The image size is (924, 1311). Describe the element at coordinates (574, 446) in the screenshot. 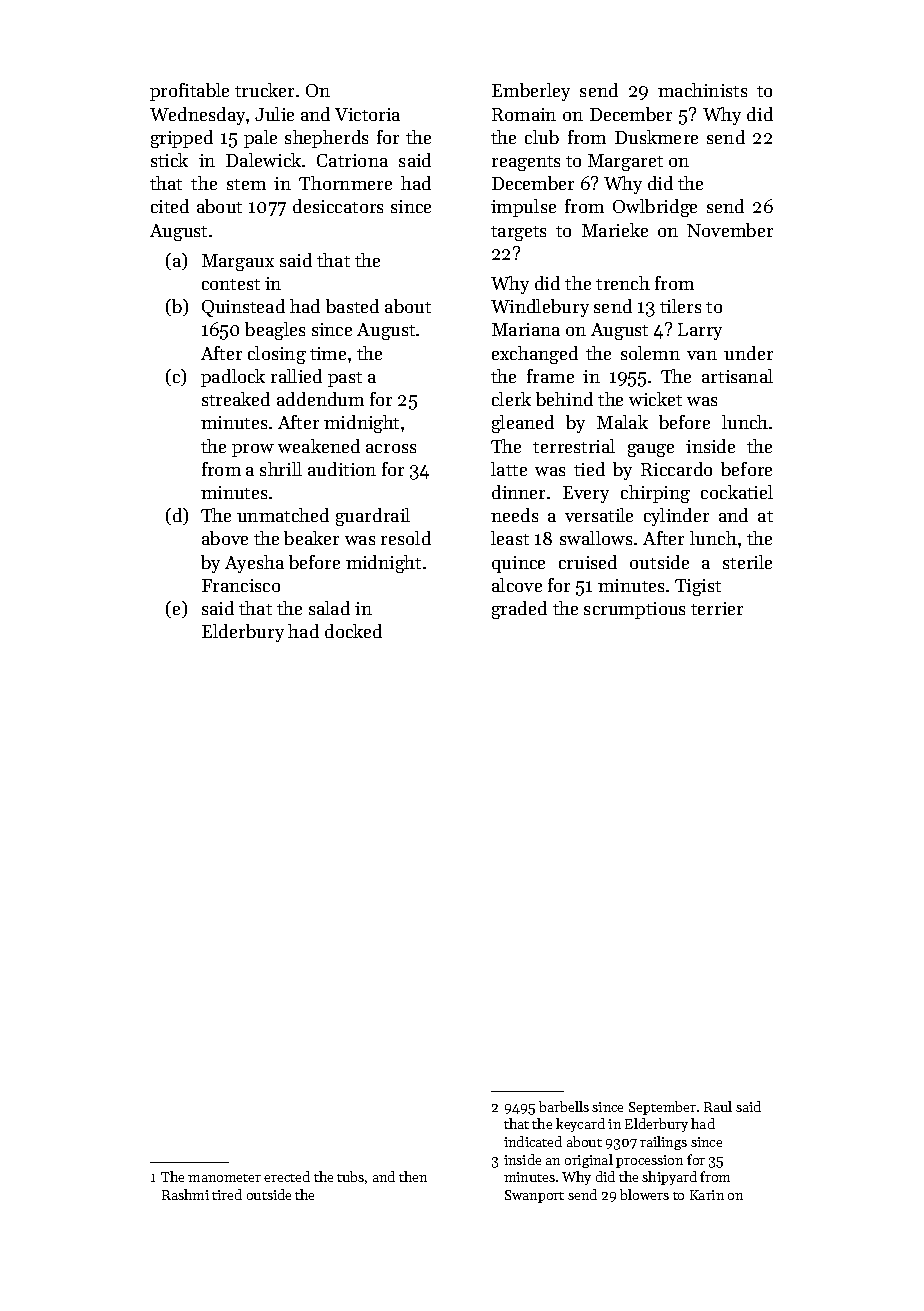

I see `terrestrial` at that location.
